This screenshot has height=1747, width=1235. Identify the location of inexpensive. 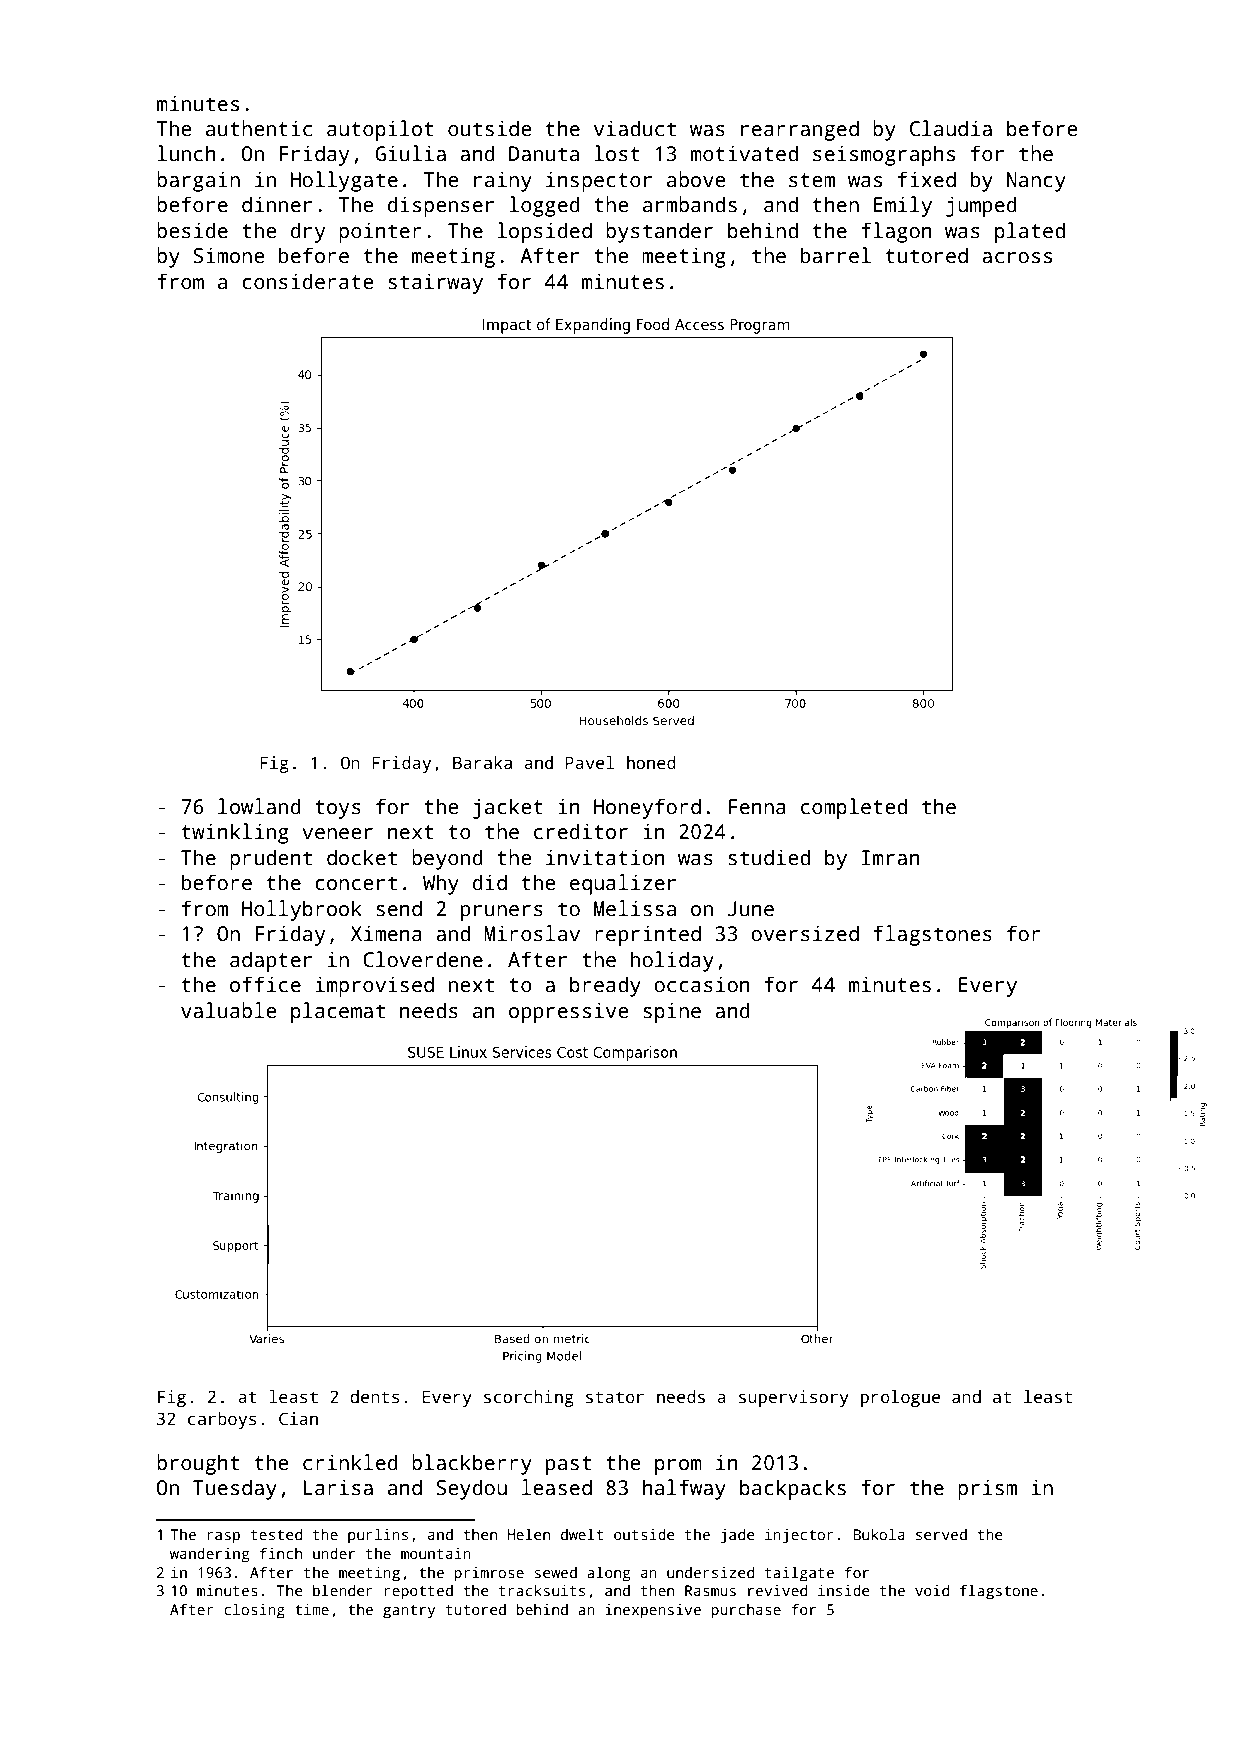
(653, 1611).
